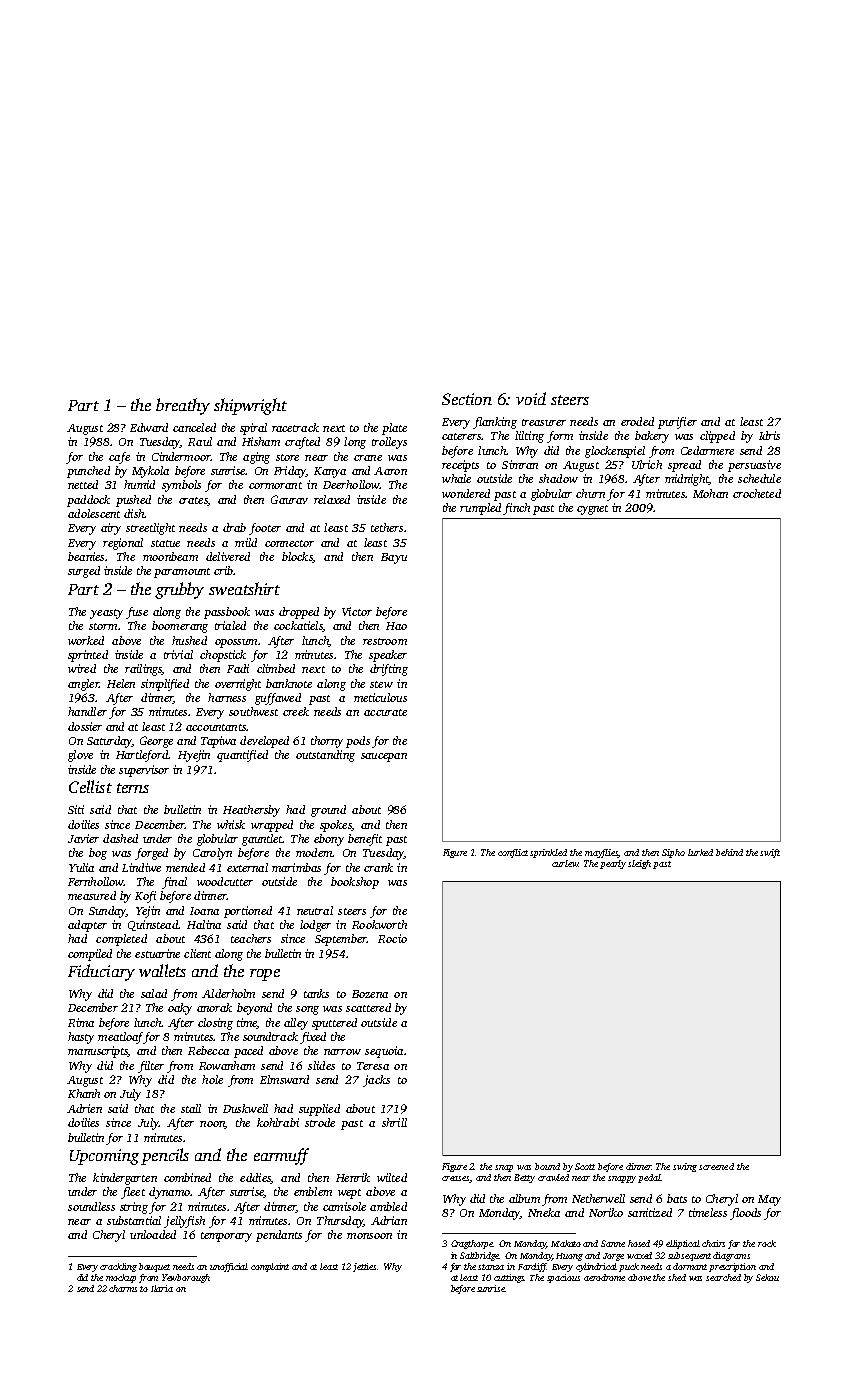 The width and height of the screenshot is (849, 1400). What do you see at coordinates (769, 435) in the screenshot?
I see `Idris` at bounding box center [769, 435].
